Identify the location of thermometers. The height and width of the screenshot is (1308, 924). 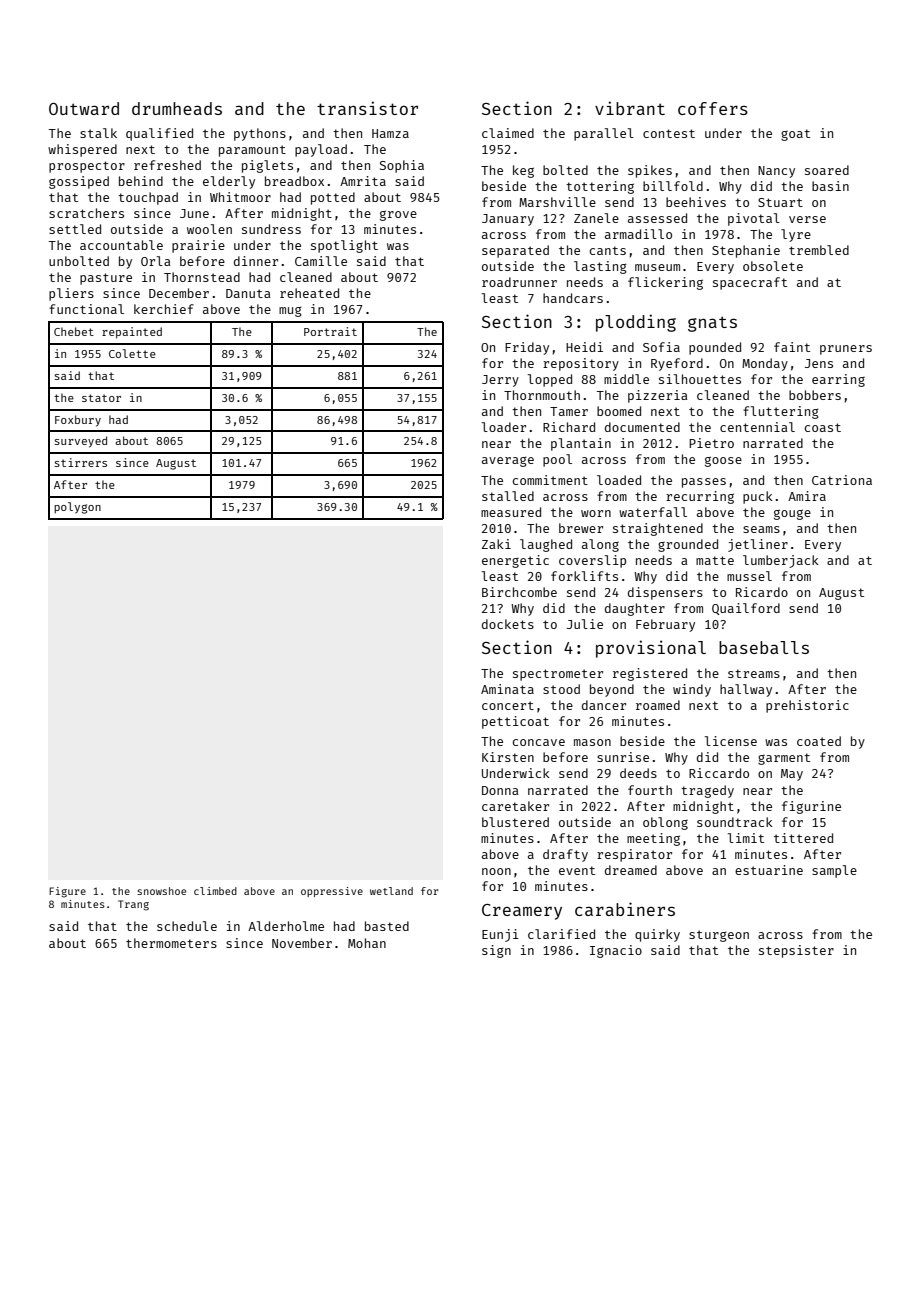
(171, 943).
